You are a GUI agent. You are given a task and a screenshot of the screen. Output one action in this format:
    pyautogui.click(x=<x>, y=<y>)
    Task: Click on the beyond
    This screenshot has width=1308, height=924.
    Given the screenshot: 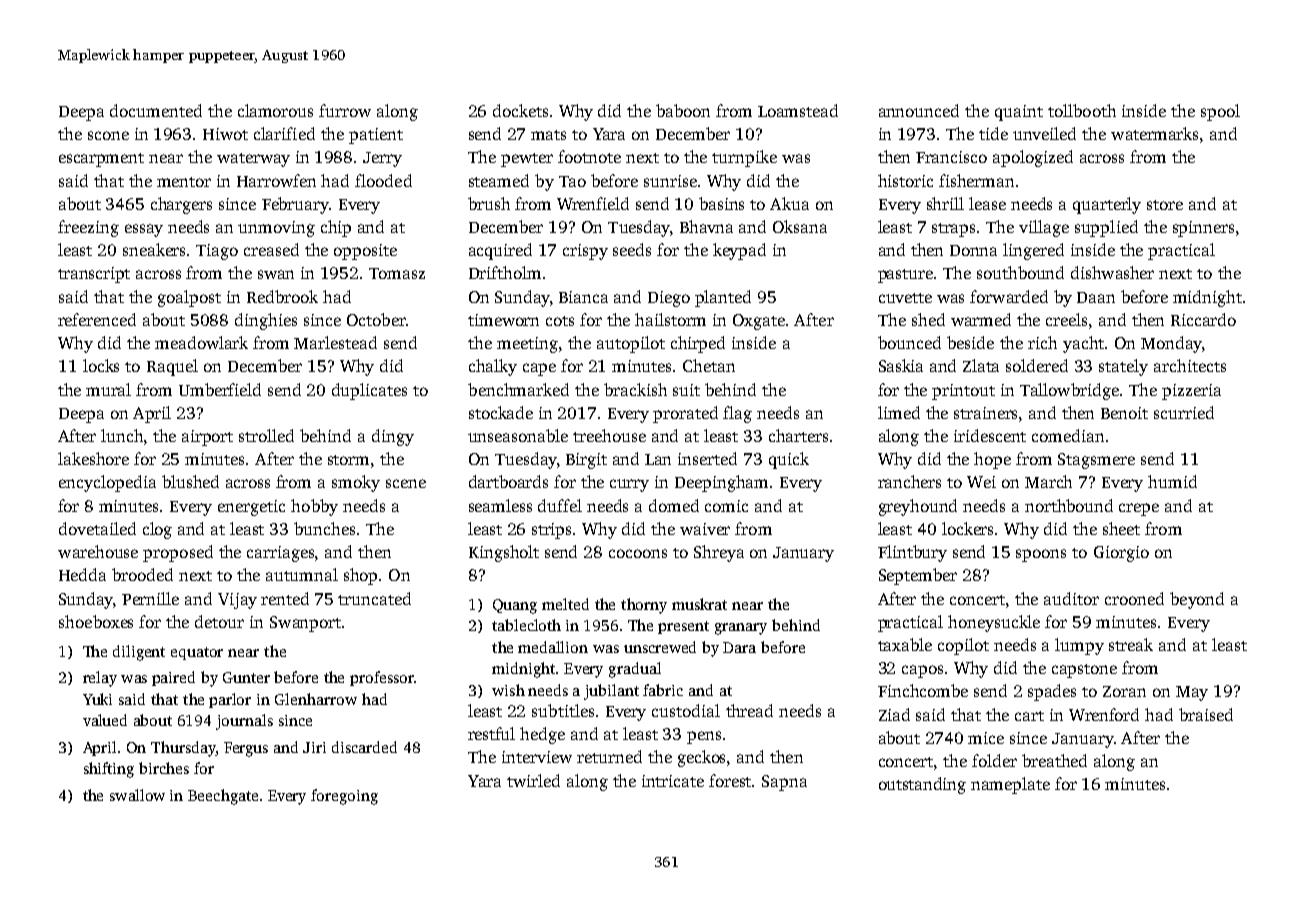 What is the action you would take?
    pyautogui.click(x=1197, y=600)
